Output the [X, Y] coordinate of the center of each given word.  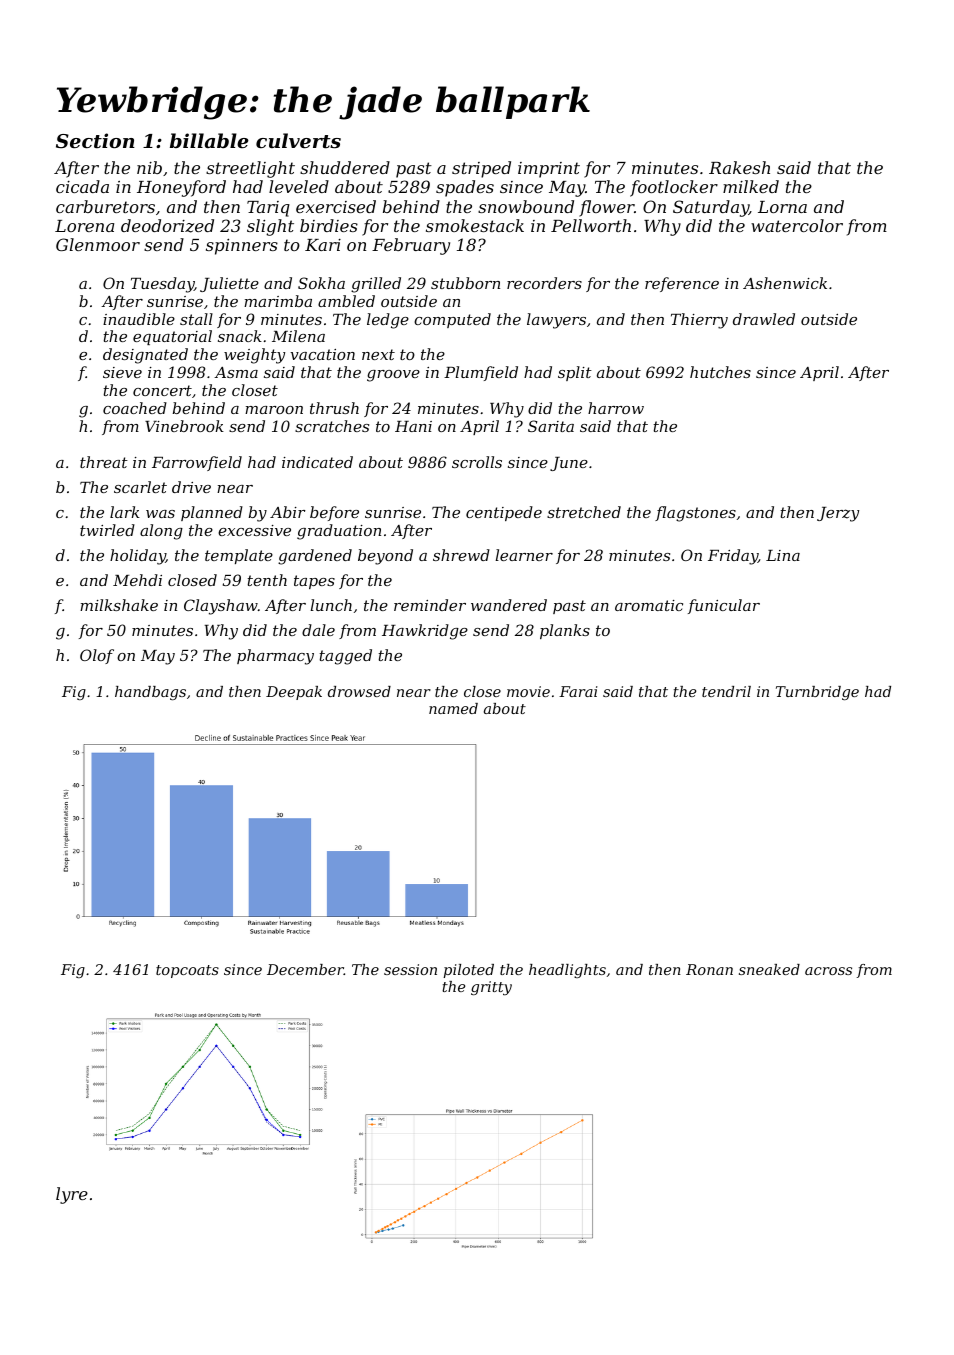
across [828, 971]
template [239, 556]
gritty [491, 988]
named [453, 708]
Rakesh [739, 167]
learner [524, 555]
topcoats [187, 971]
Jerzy [838, 514]
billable [209, 140]
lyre [72, 1195]
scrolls [477, 462]
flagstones [695, 514]
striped [481, 169]
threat [104, 462]
